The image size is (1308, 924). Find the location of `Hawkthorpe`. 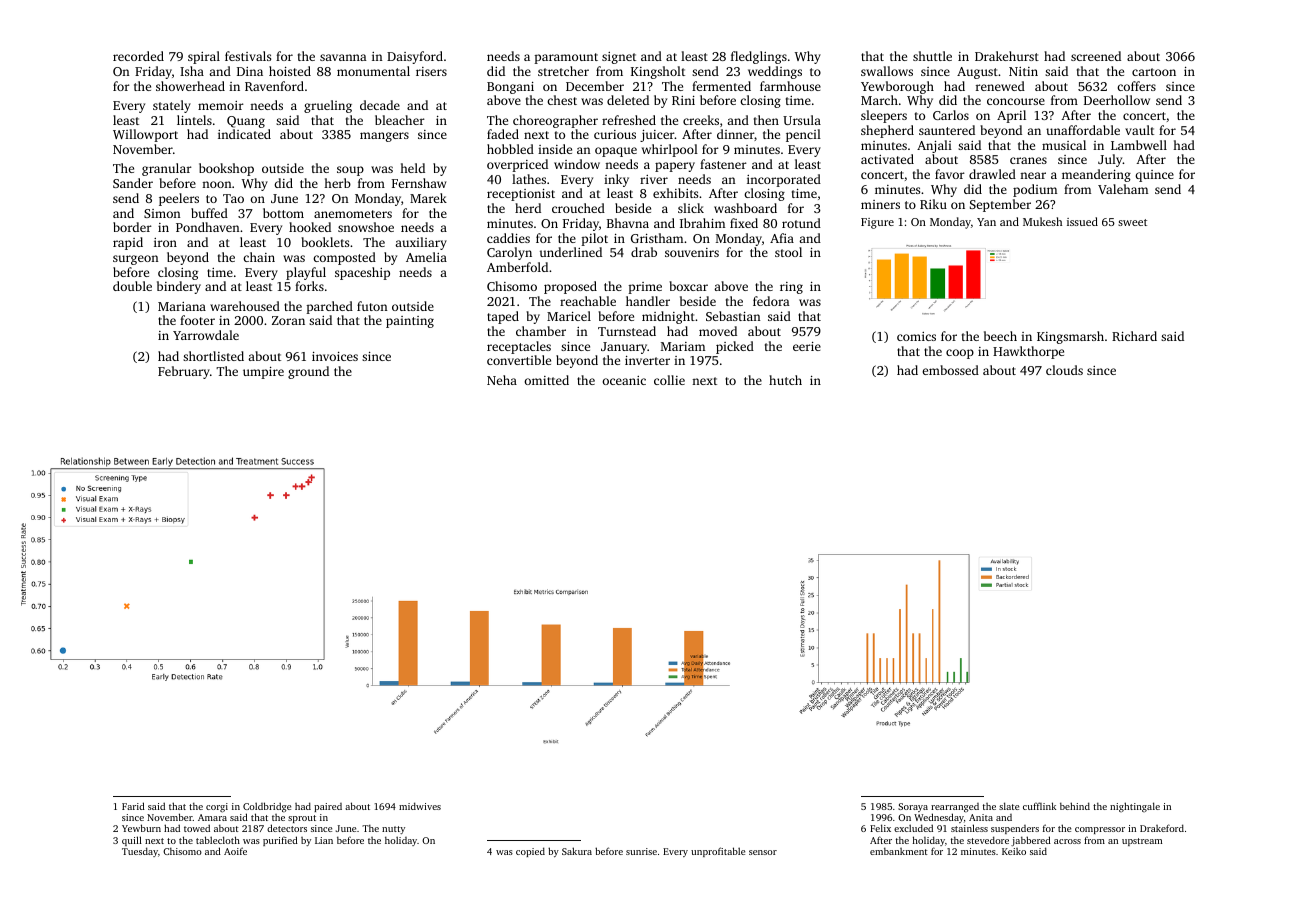

Hawkthorpe is located at coordinates (1028, 352).
